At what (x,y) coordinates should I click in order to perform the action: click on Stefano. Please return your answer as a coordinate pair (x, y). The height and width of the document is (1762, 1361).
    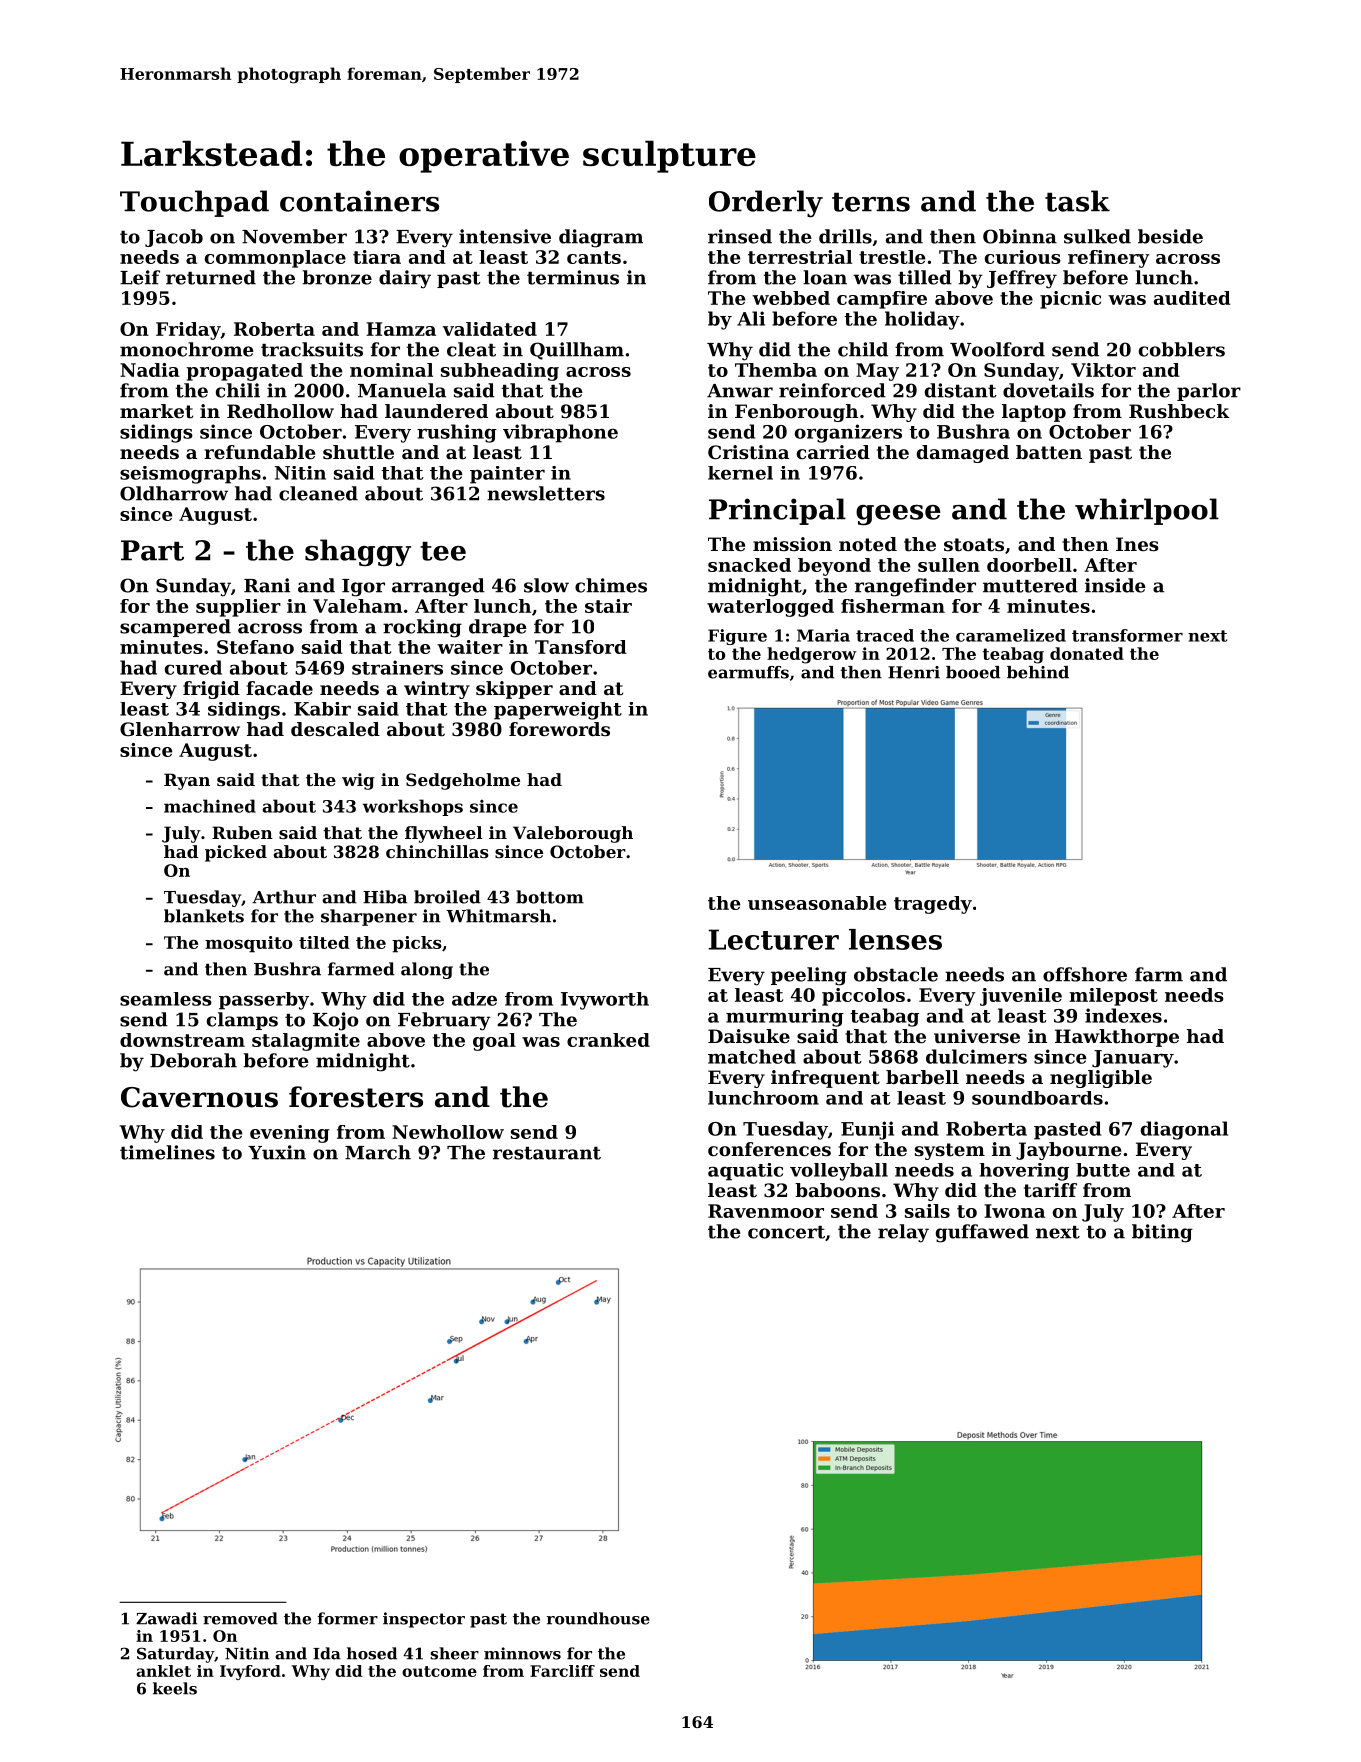
    Looking at the image, I should click on (255, 647).
